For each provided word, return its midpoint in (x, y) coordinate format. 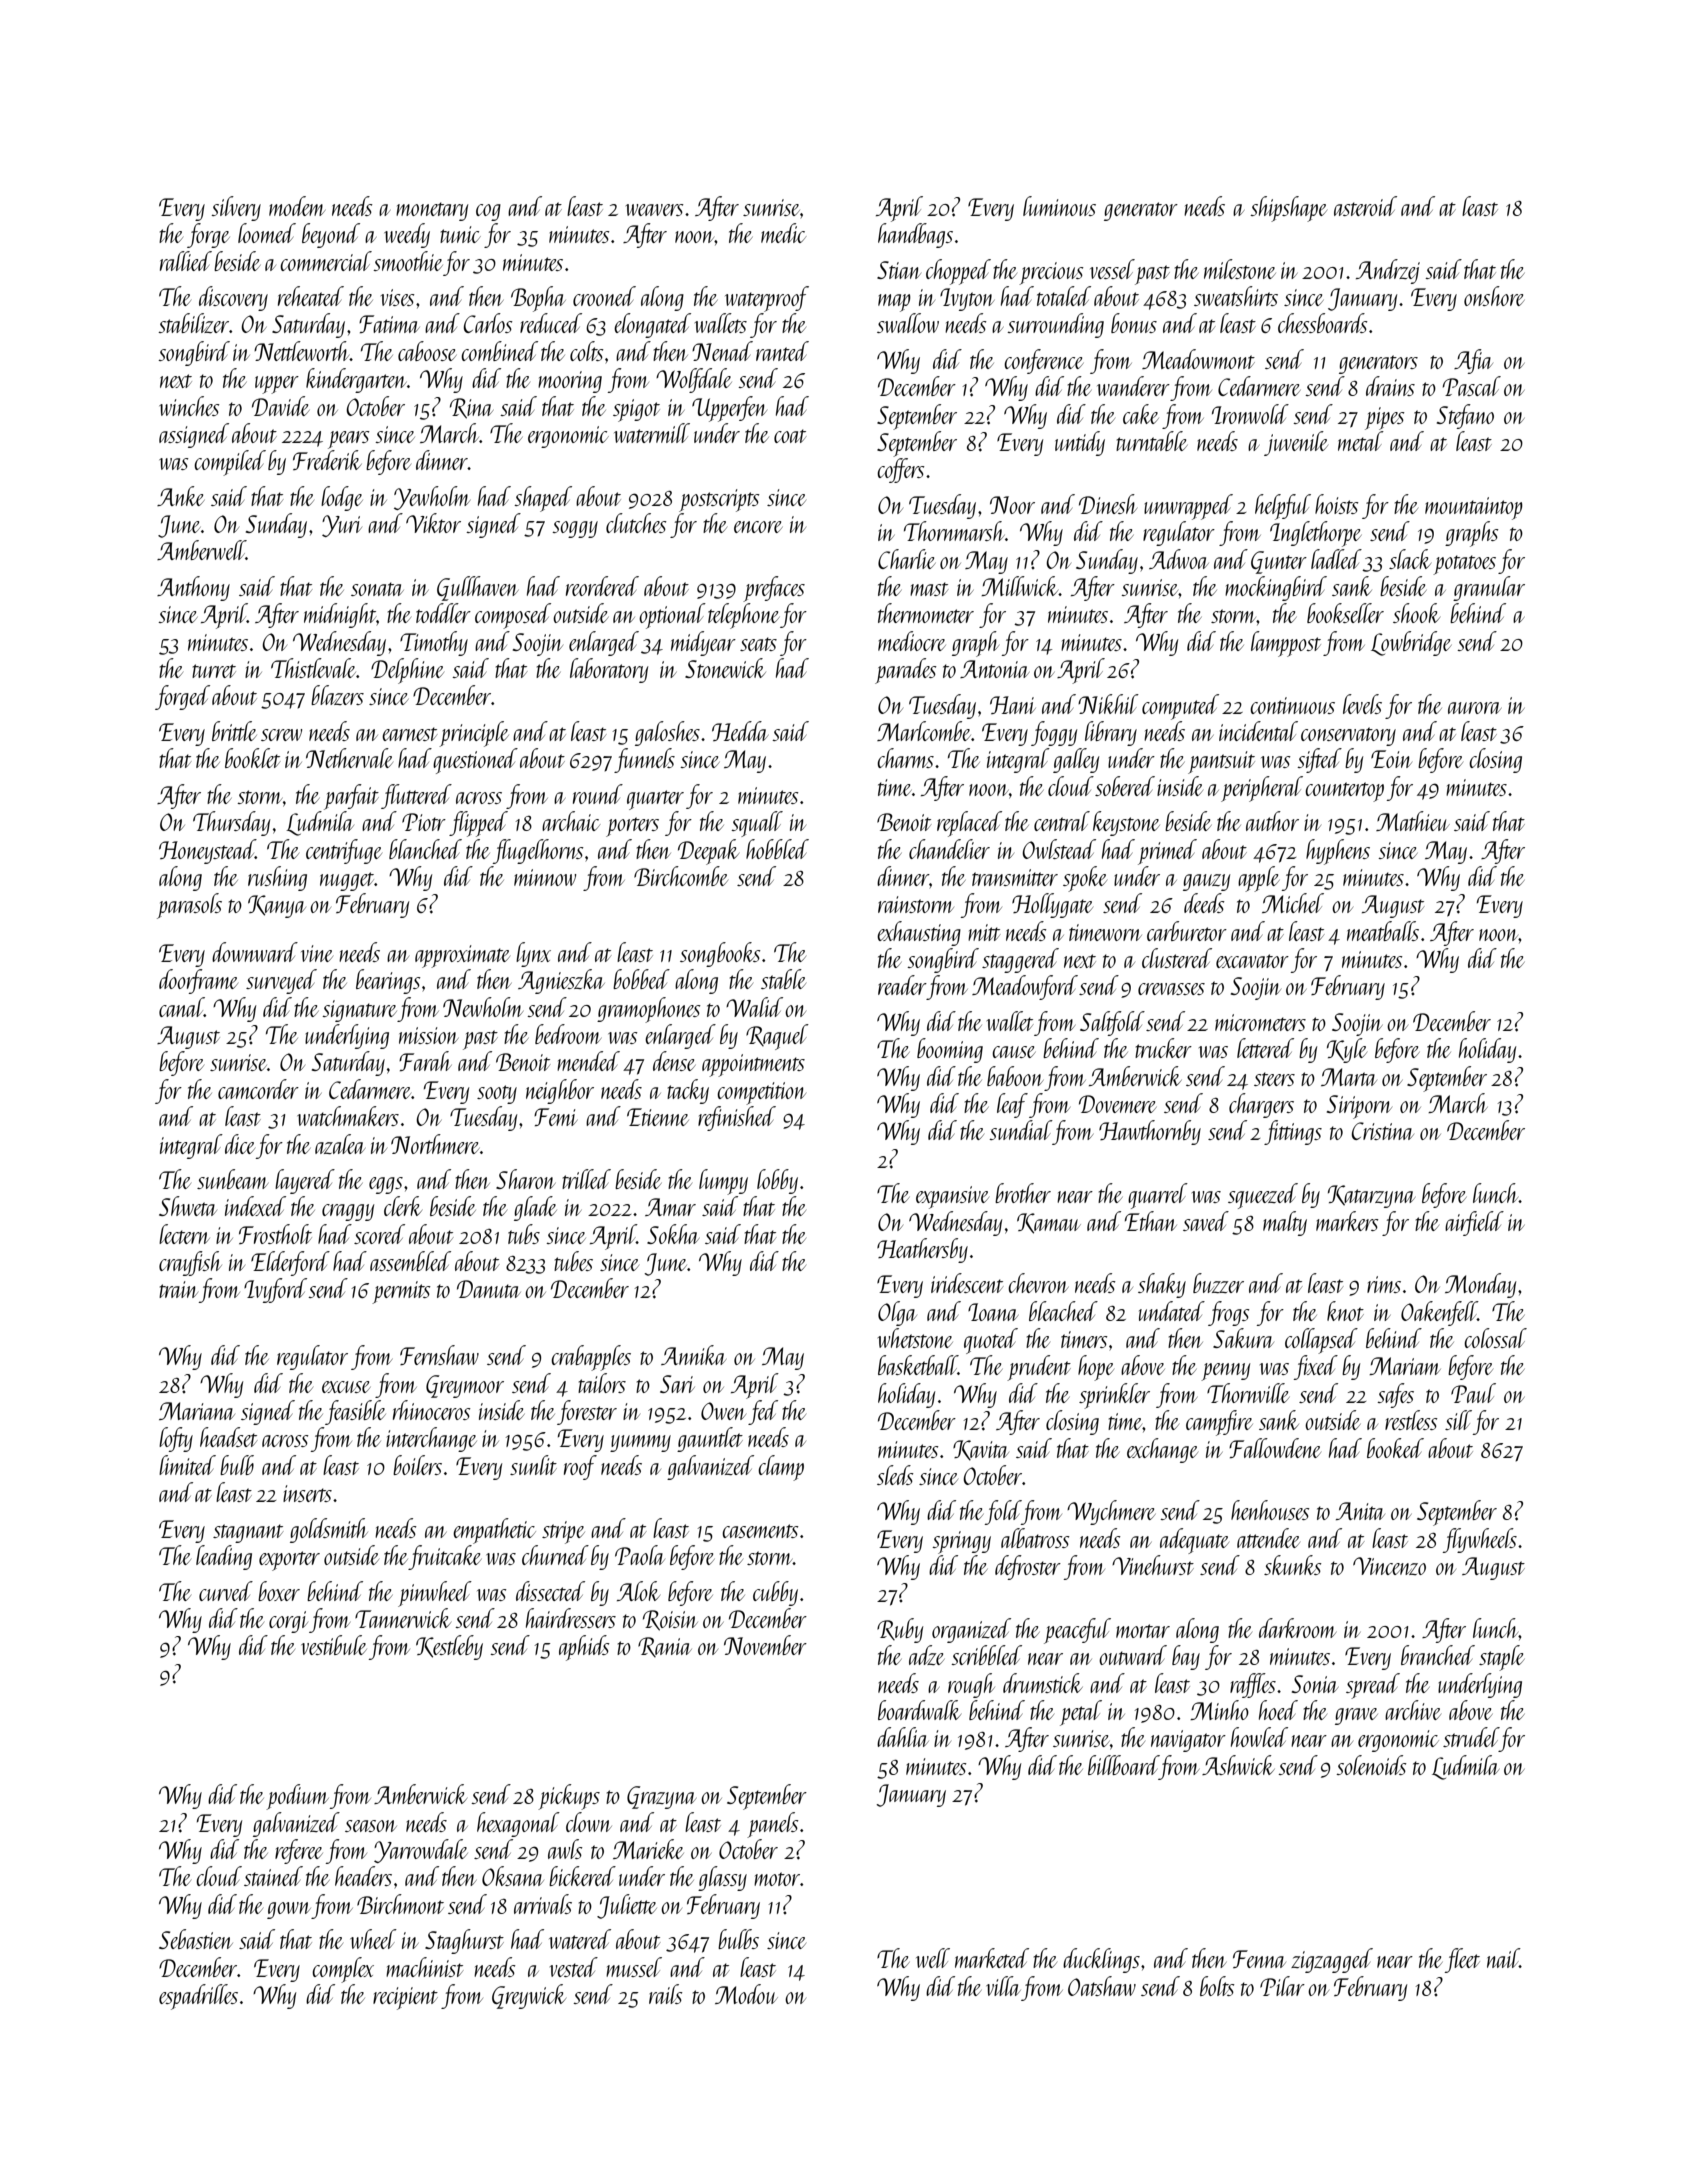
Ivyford (275, 1290)
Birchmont (400, 1904)
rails (666, 1994)
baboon (1015, 1076)
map (894, 303)
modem (297, 206)
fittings (1293, 1132)
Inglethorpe (1316, 534)
